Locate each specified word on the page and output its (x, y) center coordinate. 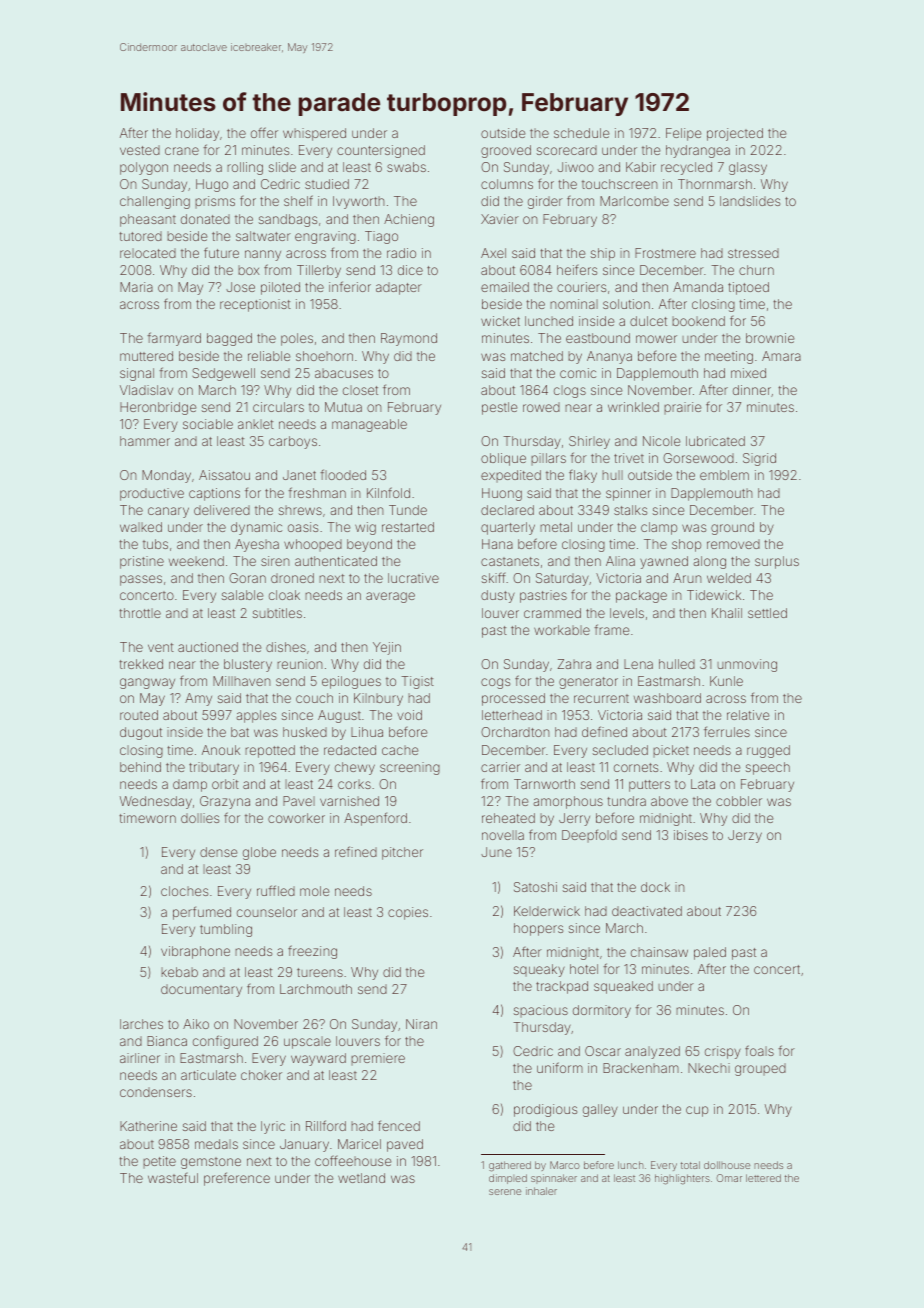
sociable (208, 424)
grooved (506, 151)
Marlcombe (634, 201)
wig (365, 528)
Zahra (574, 664)
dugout (141, 733)
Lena (638, 664)
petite (159, 1162)
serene (505, 1192)
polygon (144, 168)
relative (748, 715)
